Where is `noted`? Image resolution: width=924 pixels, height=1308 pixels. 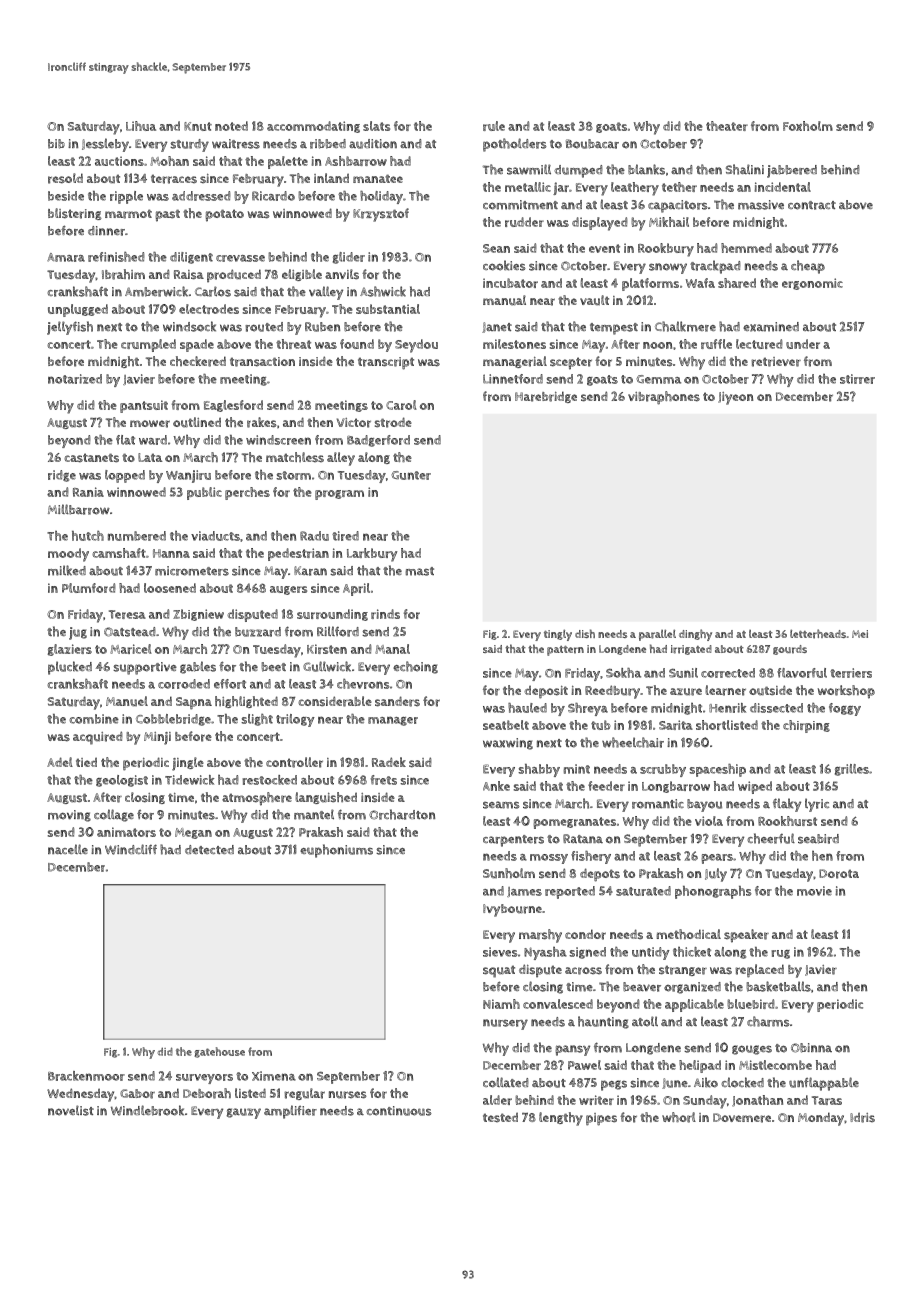 noted is located at coordinates (231, 126).
